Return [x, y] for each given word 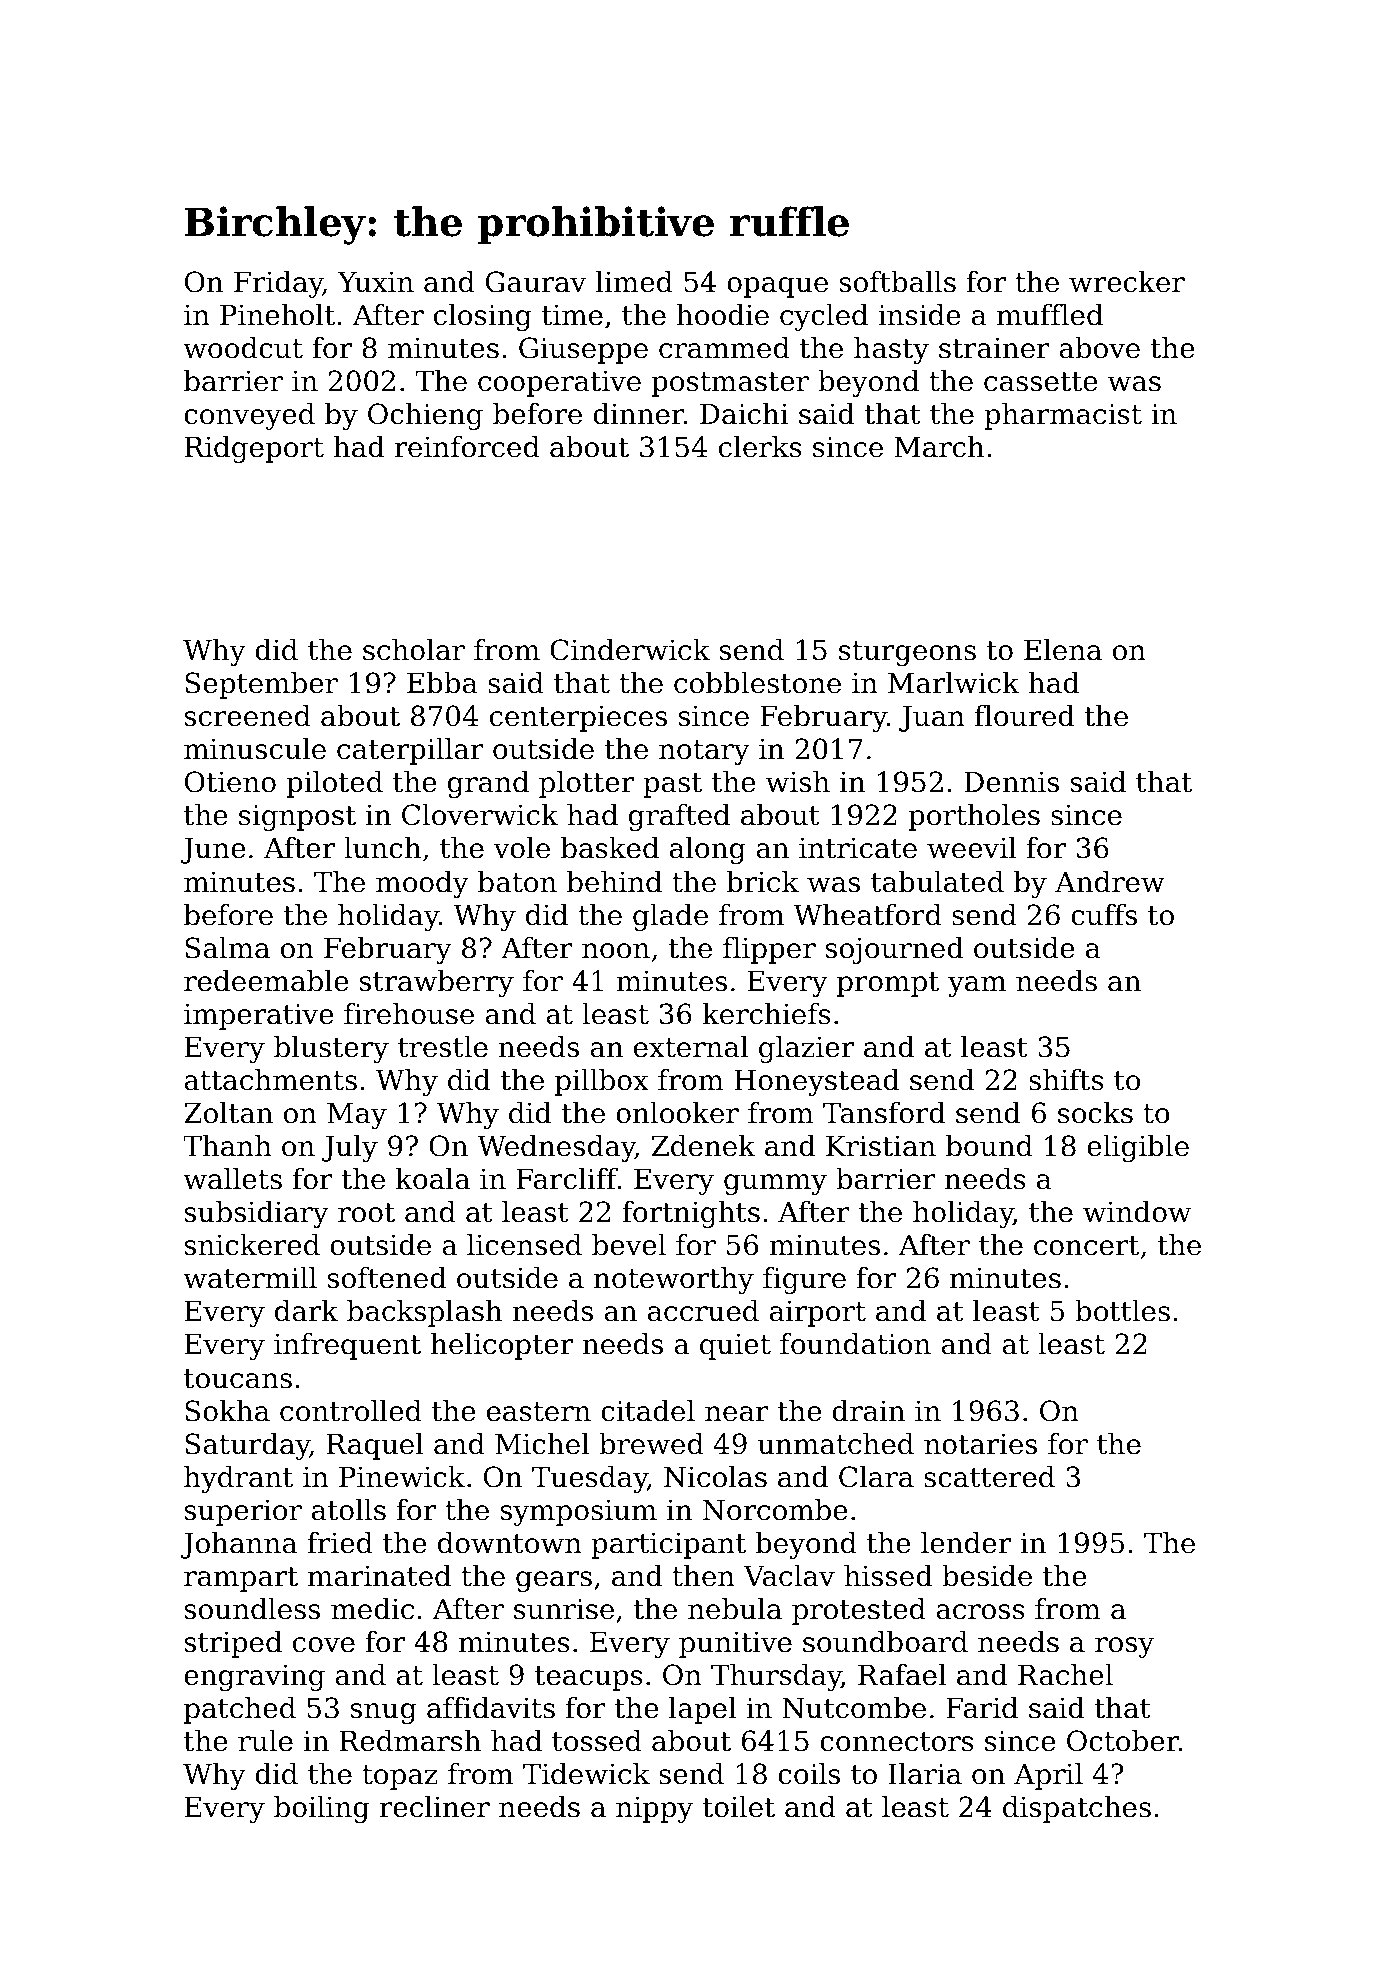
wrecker [1127, 282]
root [366, 1213]
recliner [435, 1807]
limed [634, 282]
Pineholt [277, 315]
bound [989, 1146]
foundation [855, 1344]
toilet [739, 1807]
